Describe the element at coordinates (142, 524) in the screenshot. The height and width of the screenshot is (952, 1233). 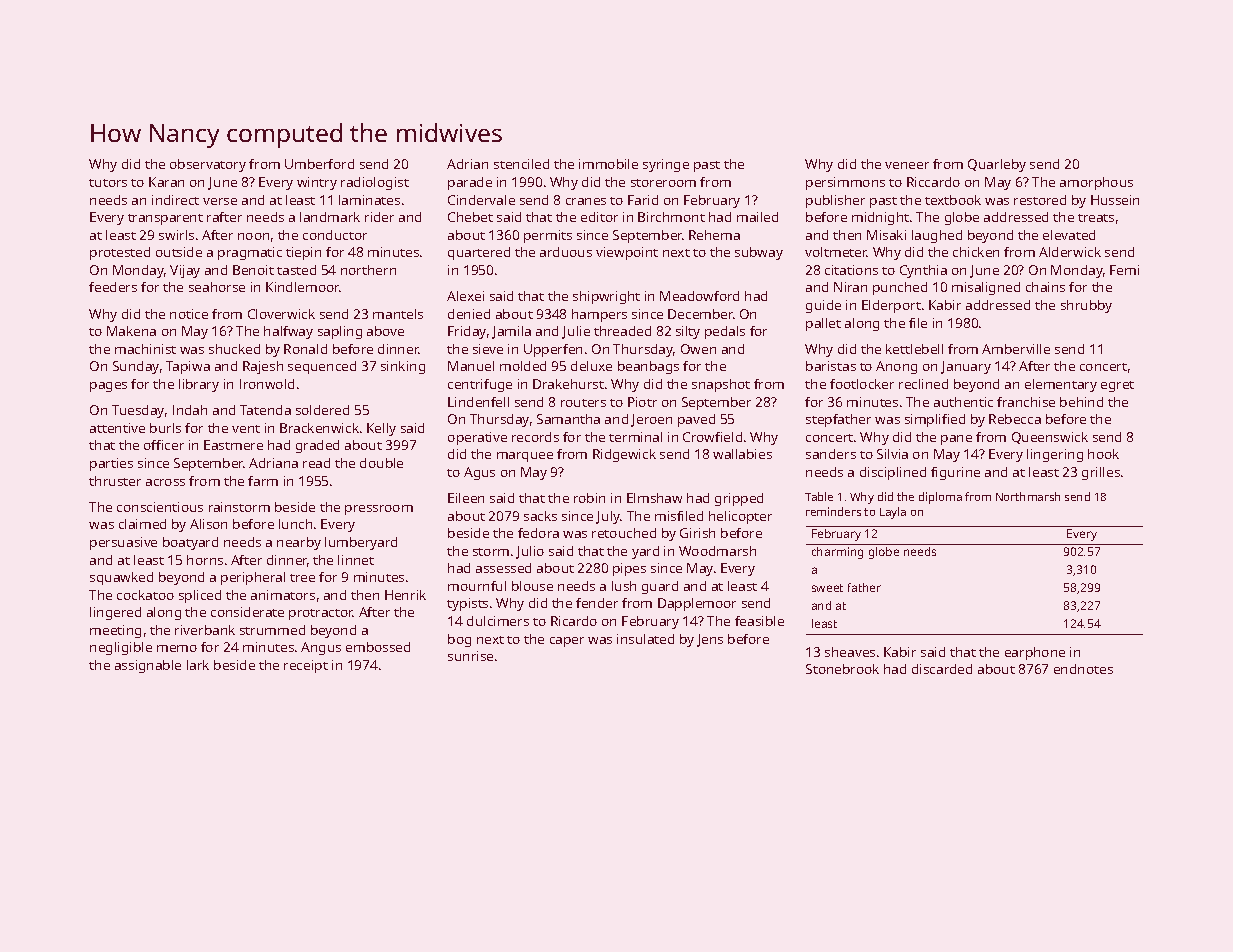
I see `claimed` at that location.
